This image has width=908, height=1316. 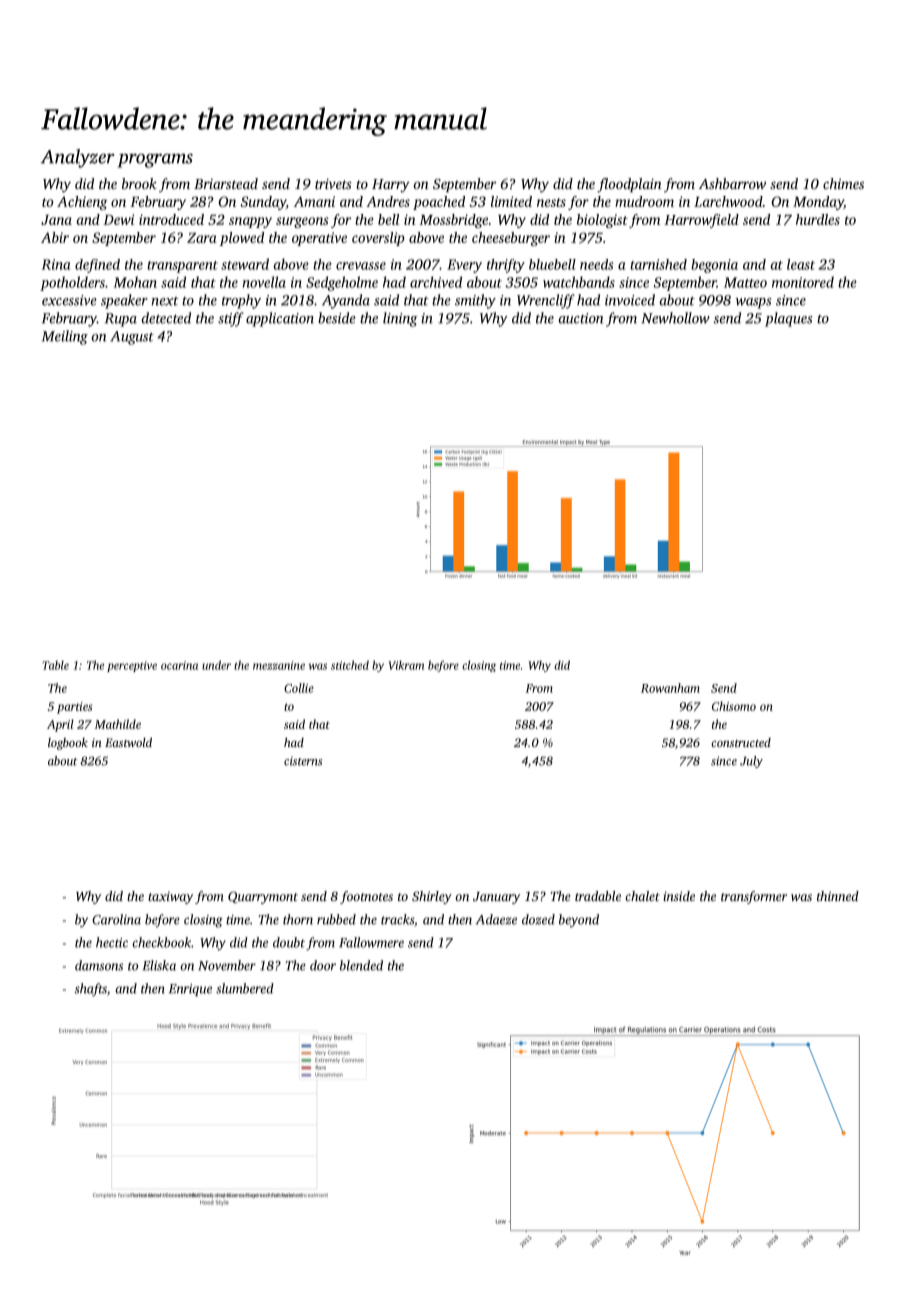 What do you see at coordinates (263, 897) in the image?
I see `Quarrymont` at bounding box center [263, 897].
